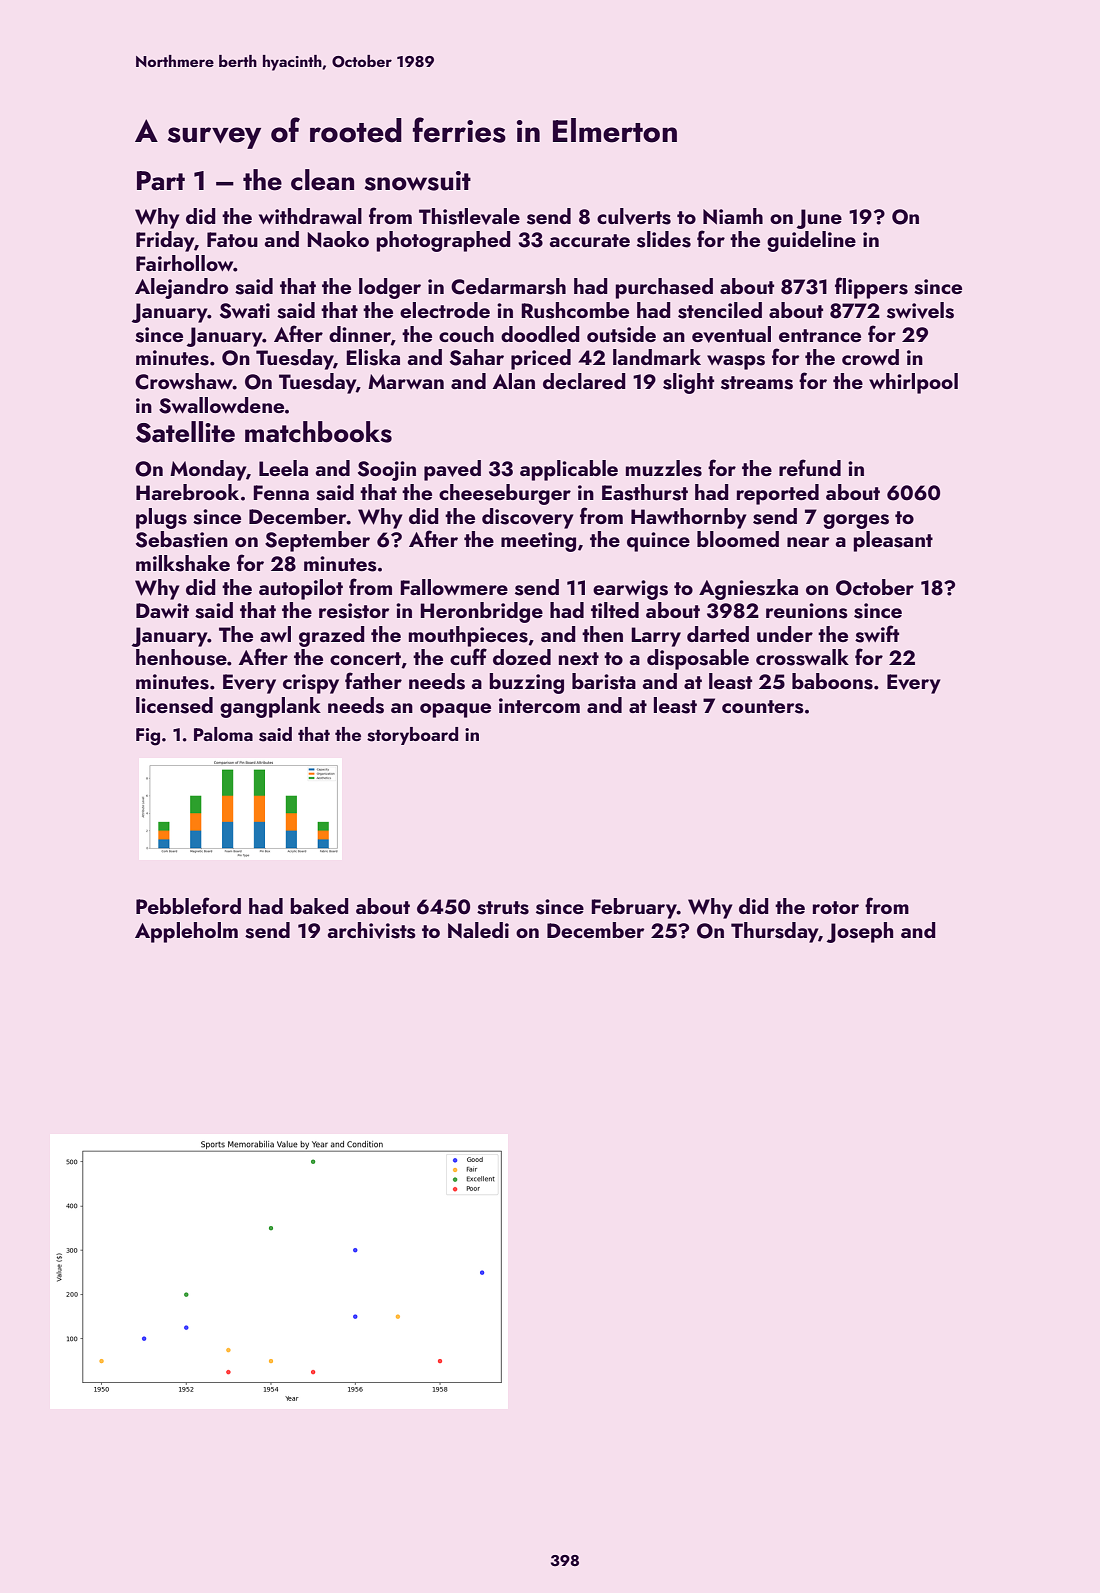 The width and height of the screenshot is (1100, 1593). I want to click on father, so click(373, 680).
